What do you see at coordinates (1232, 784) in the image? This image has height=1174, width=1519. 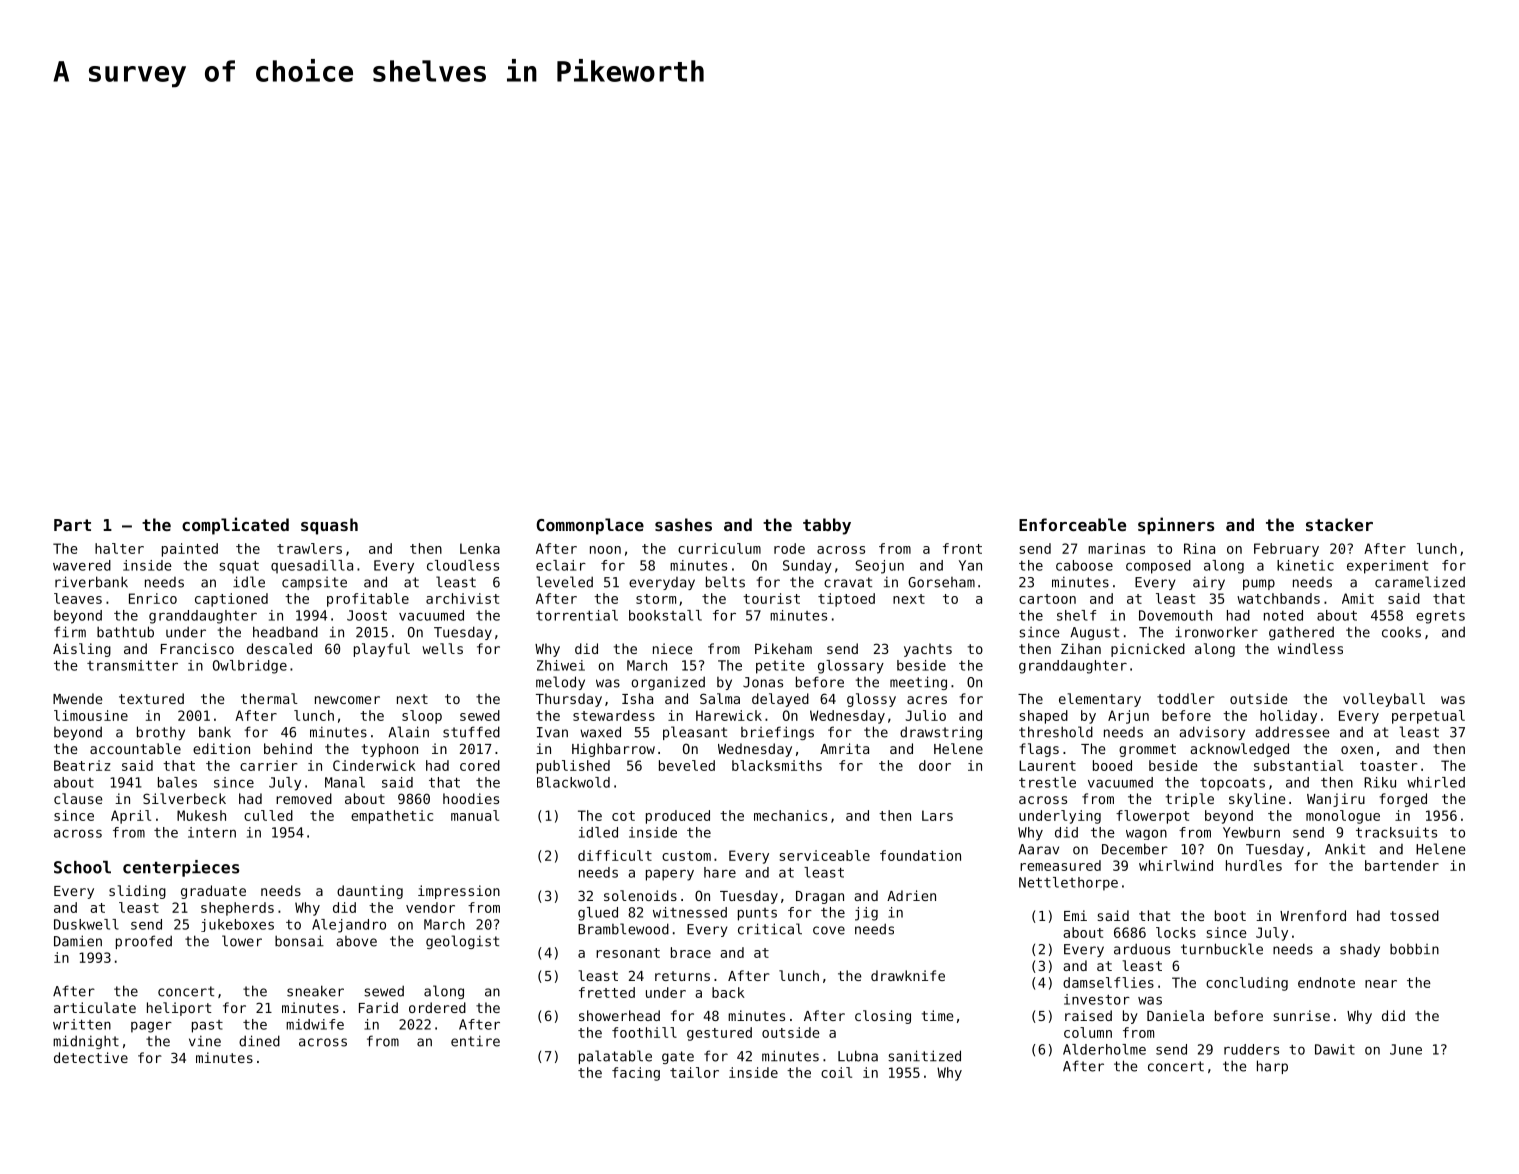 I see `topcoats` at bounding box center [1232, 784].
